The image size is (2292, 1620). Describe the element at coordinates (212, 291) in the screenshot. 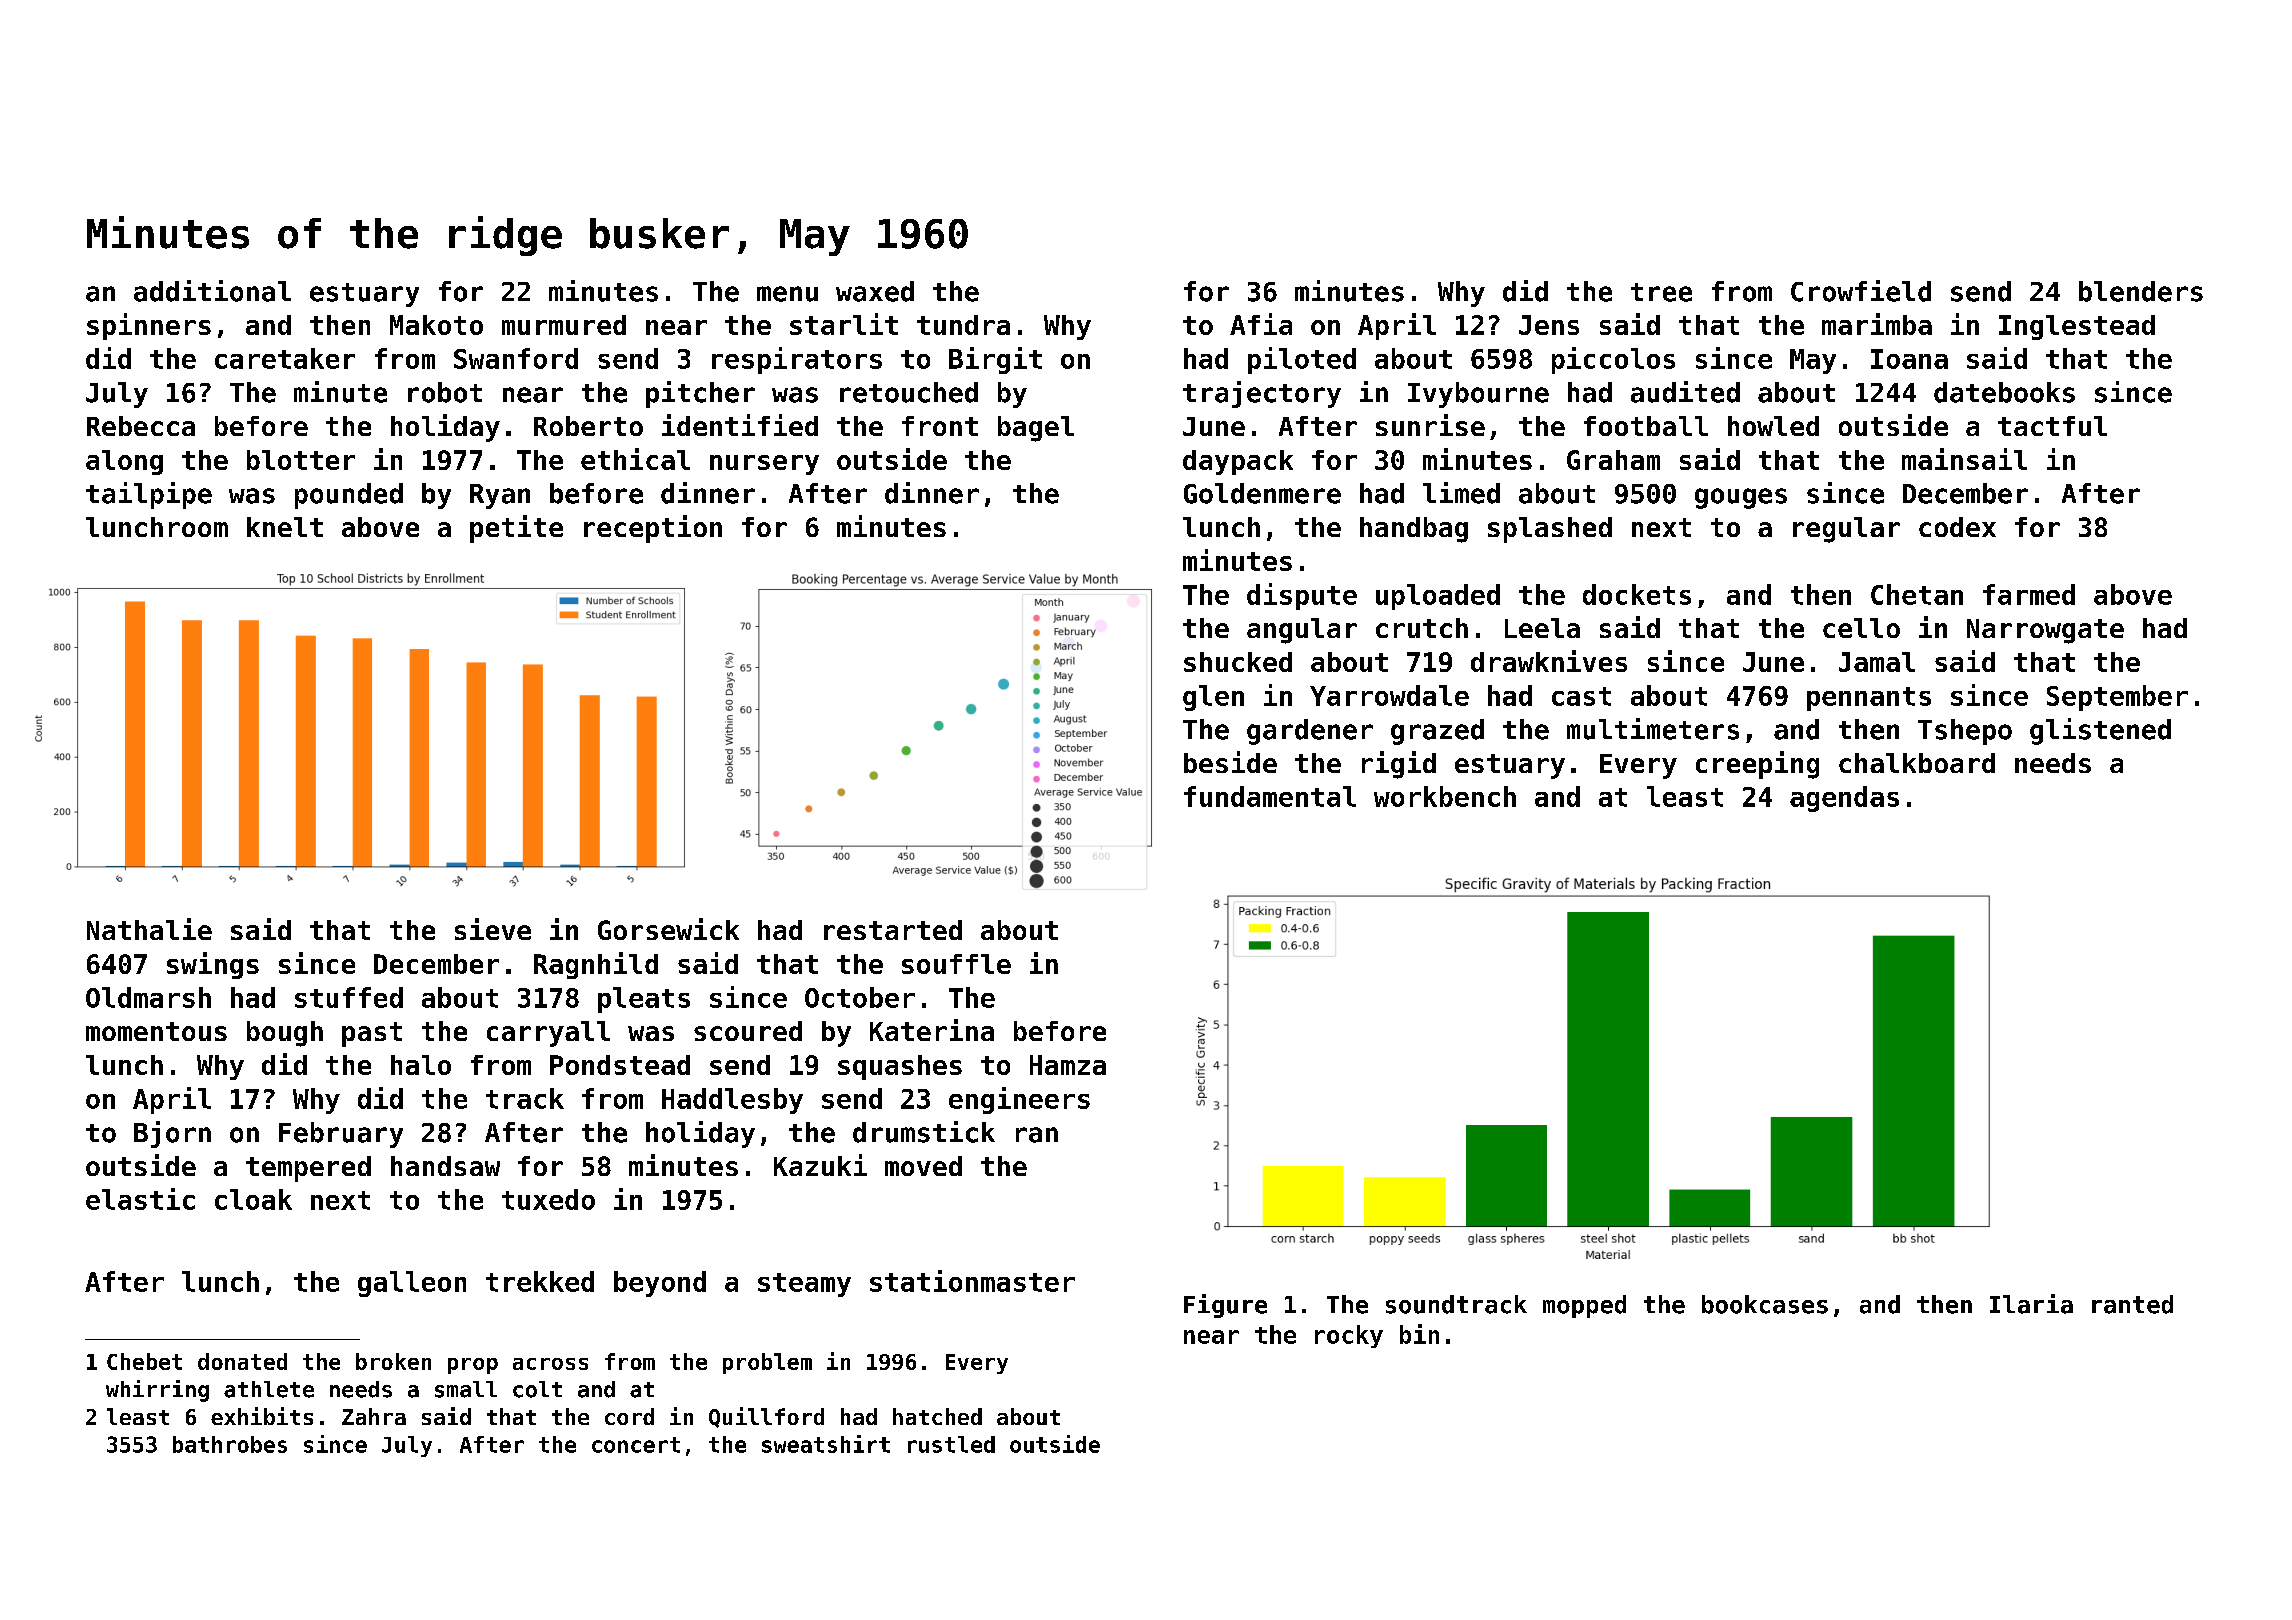

I see `additional` at that location.
